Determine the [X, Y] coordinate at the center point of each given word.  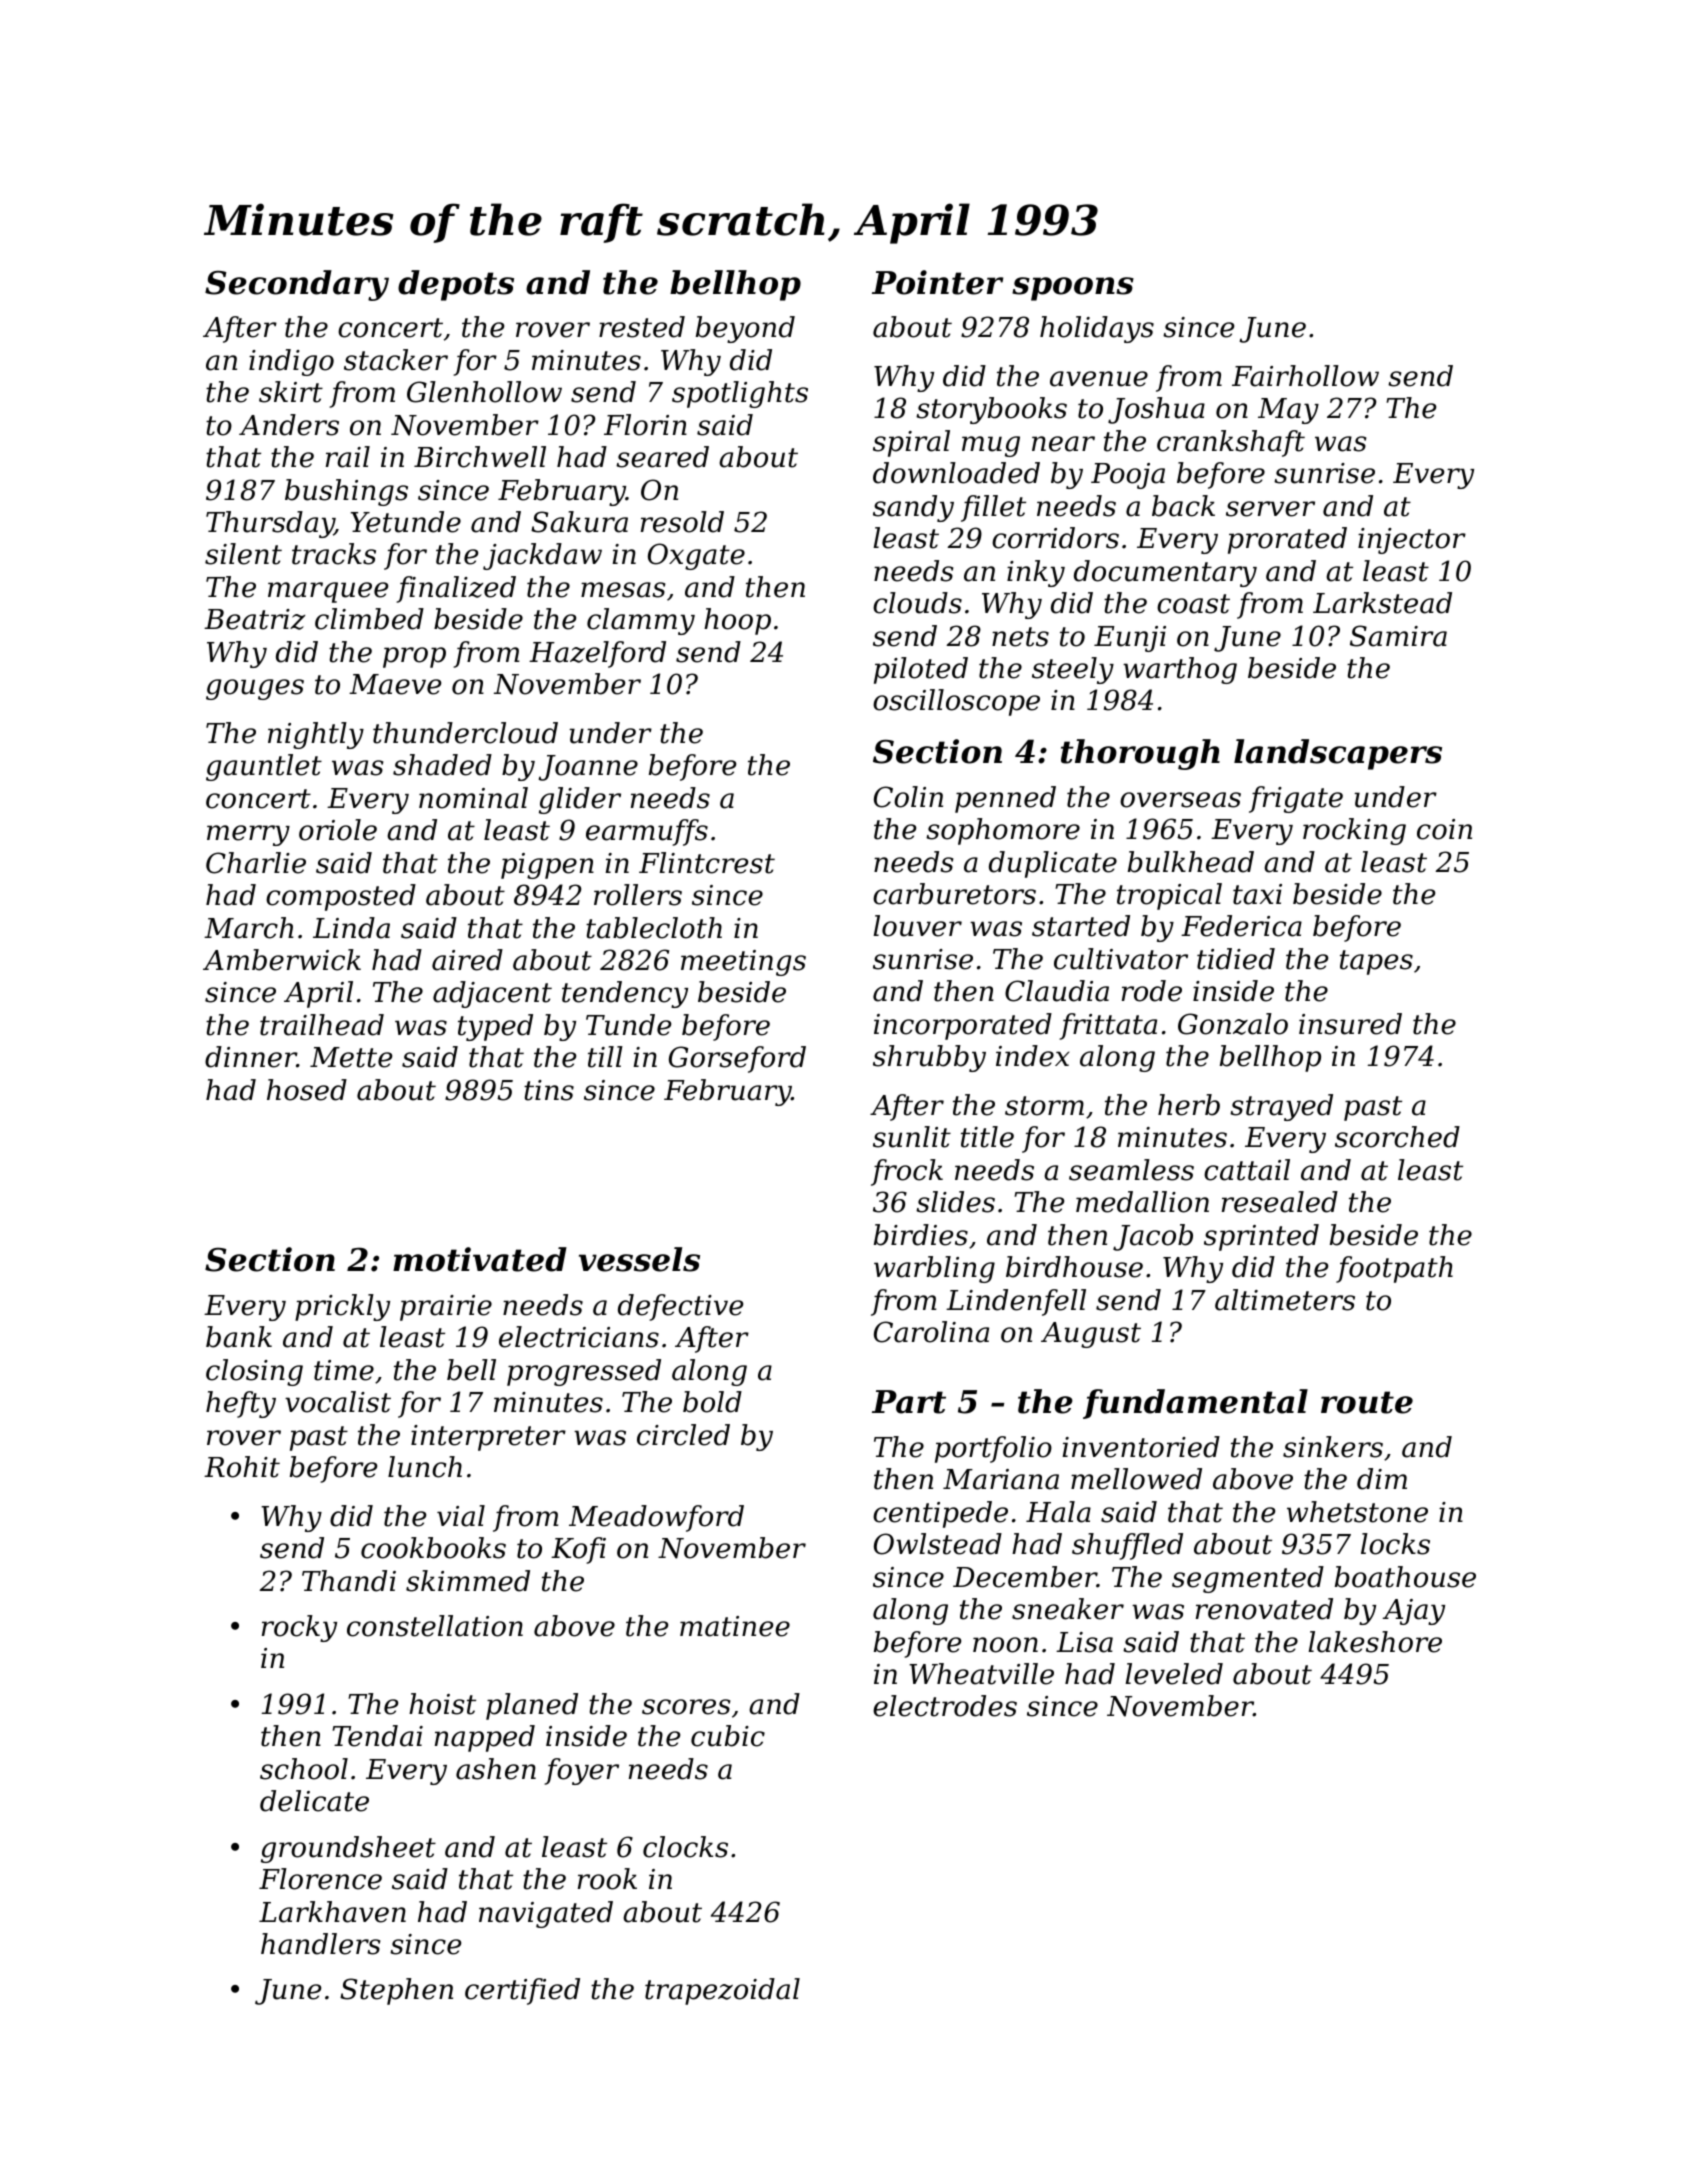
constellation [435, 1626]
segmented [1248, 1579]
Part [909, 1402]
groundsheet [348, 1849]
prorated [1287, 540]
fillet [993, 508]
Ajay [1413, 1612]
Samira [1398, 636]
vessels [639, 1259]
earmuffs [647, 832]
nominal [473, 798]
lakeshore [1375, 1642]
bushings [346, 492]
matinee [735, 1626]
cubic [728, 1736]
